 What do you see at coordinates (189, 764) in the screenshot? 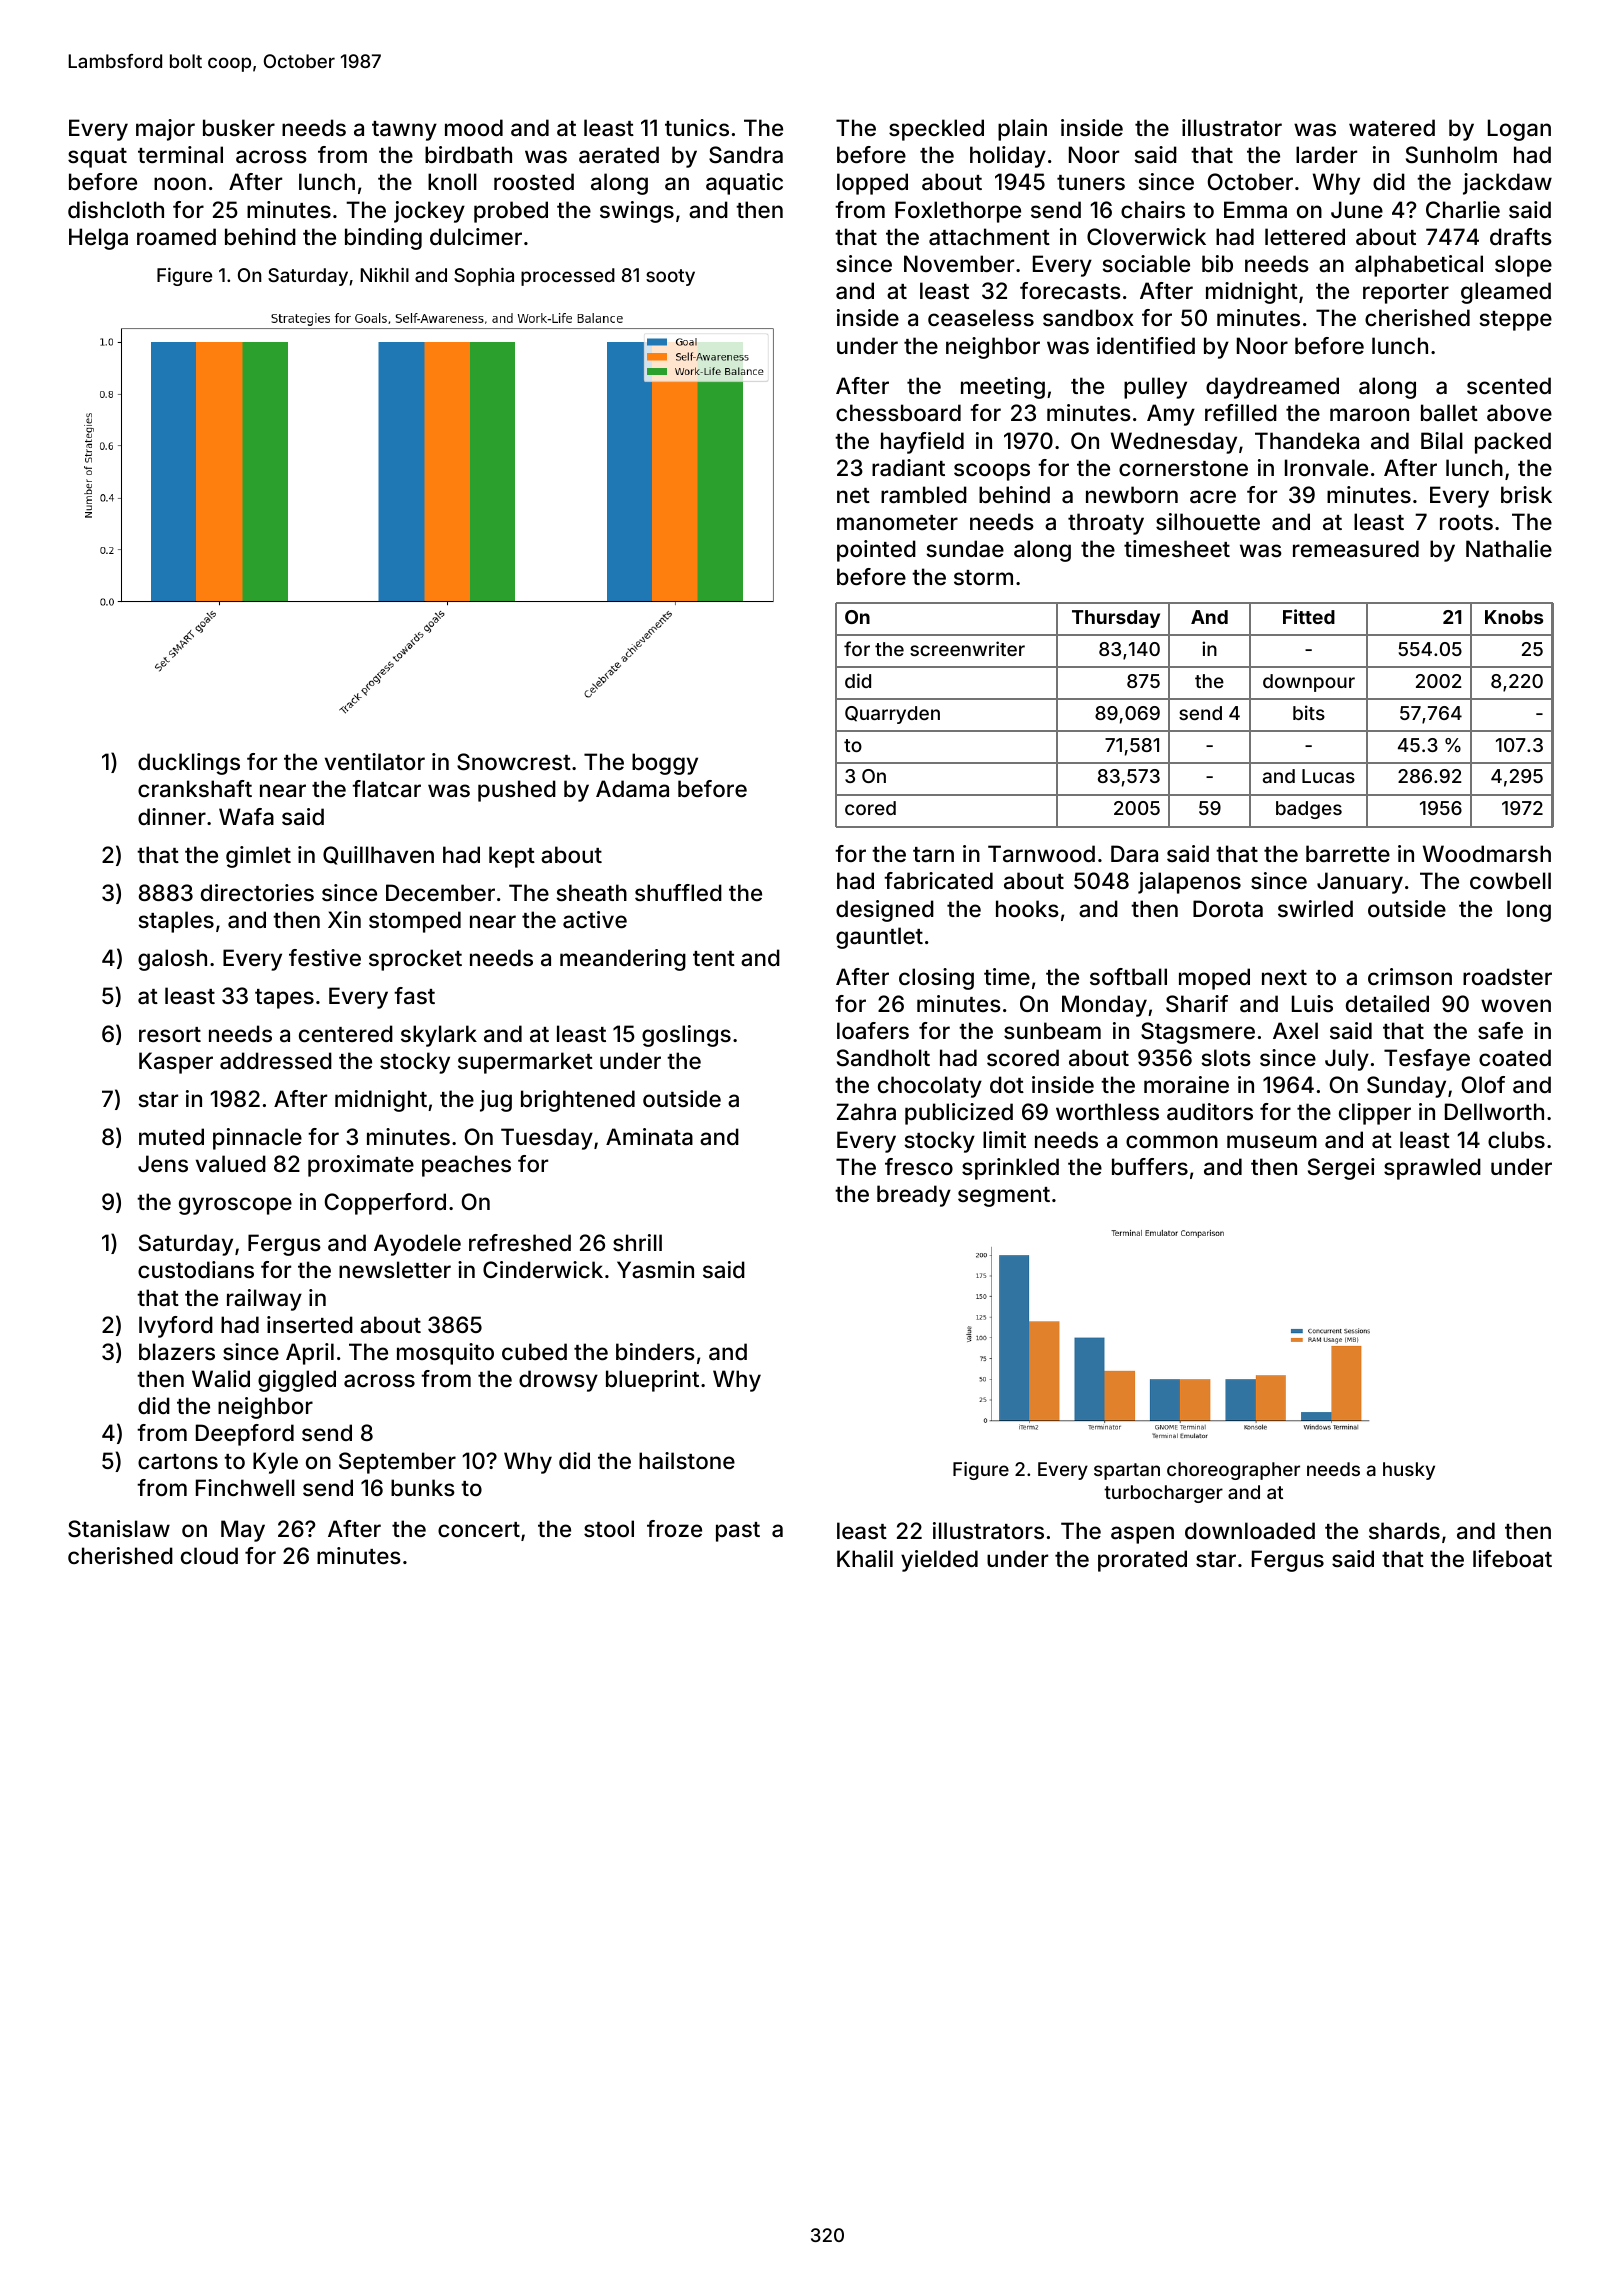
I see `ducklings` at bounding box center [189, 764].
